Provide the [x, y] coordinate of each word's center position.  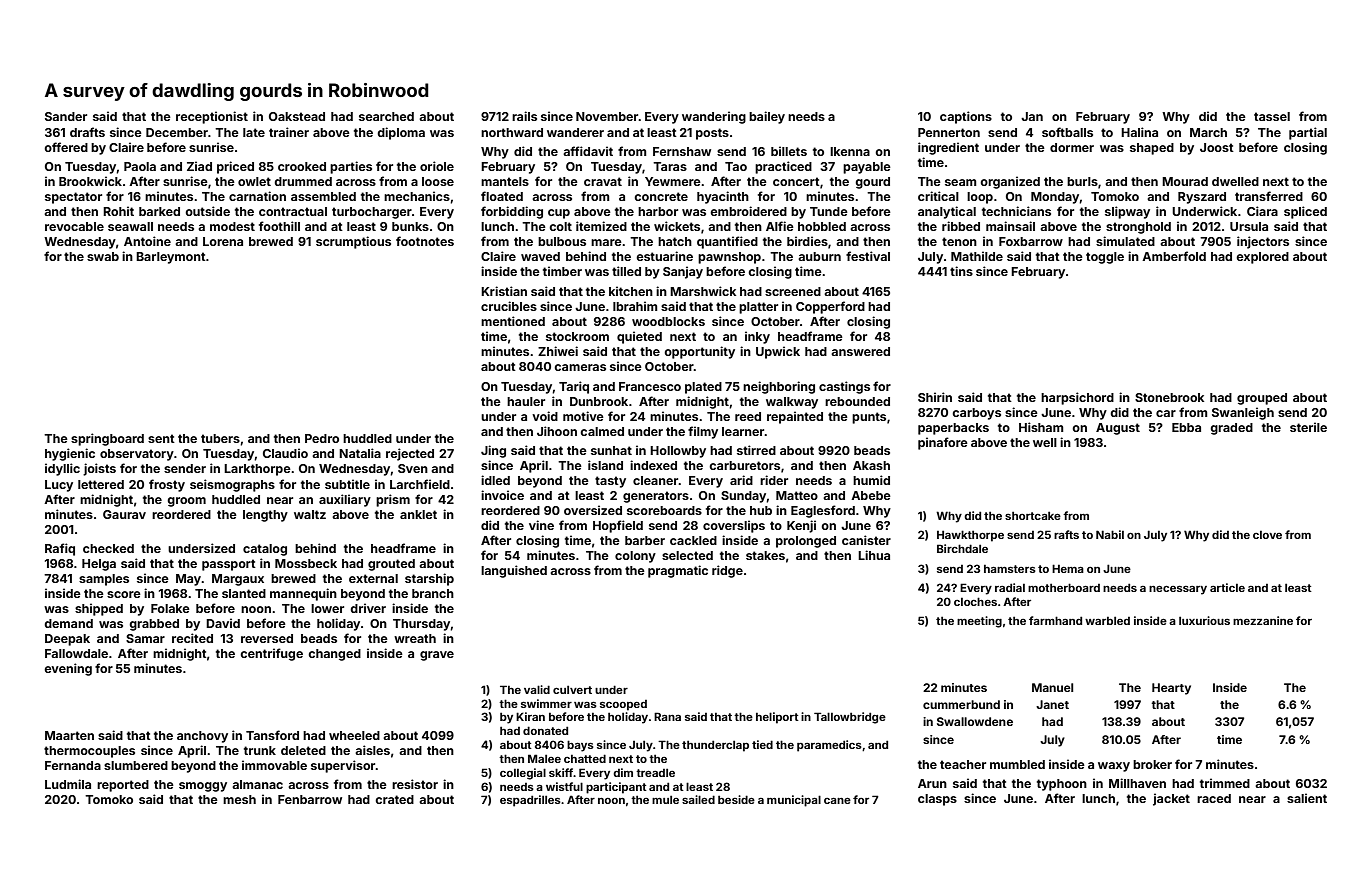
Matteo [797, 495]
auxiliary [345, 500]
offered [66, 147]
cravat [603, 181]
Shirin [935, 397]
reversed [267, 638]
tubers [220, 438]
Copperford [830, 307]
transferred [1269, 196]
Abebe [871, 495]
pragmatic [678, 571]
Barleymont [171, 258]
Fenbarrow [310, 799]
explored [1262, 258]
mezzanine [1263, 620]
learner [743, 431]
